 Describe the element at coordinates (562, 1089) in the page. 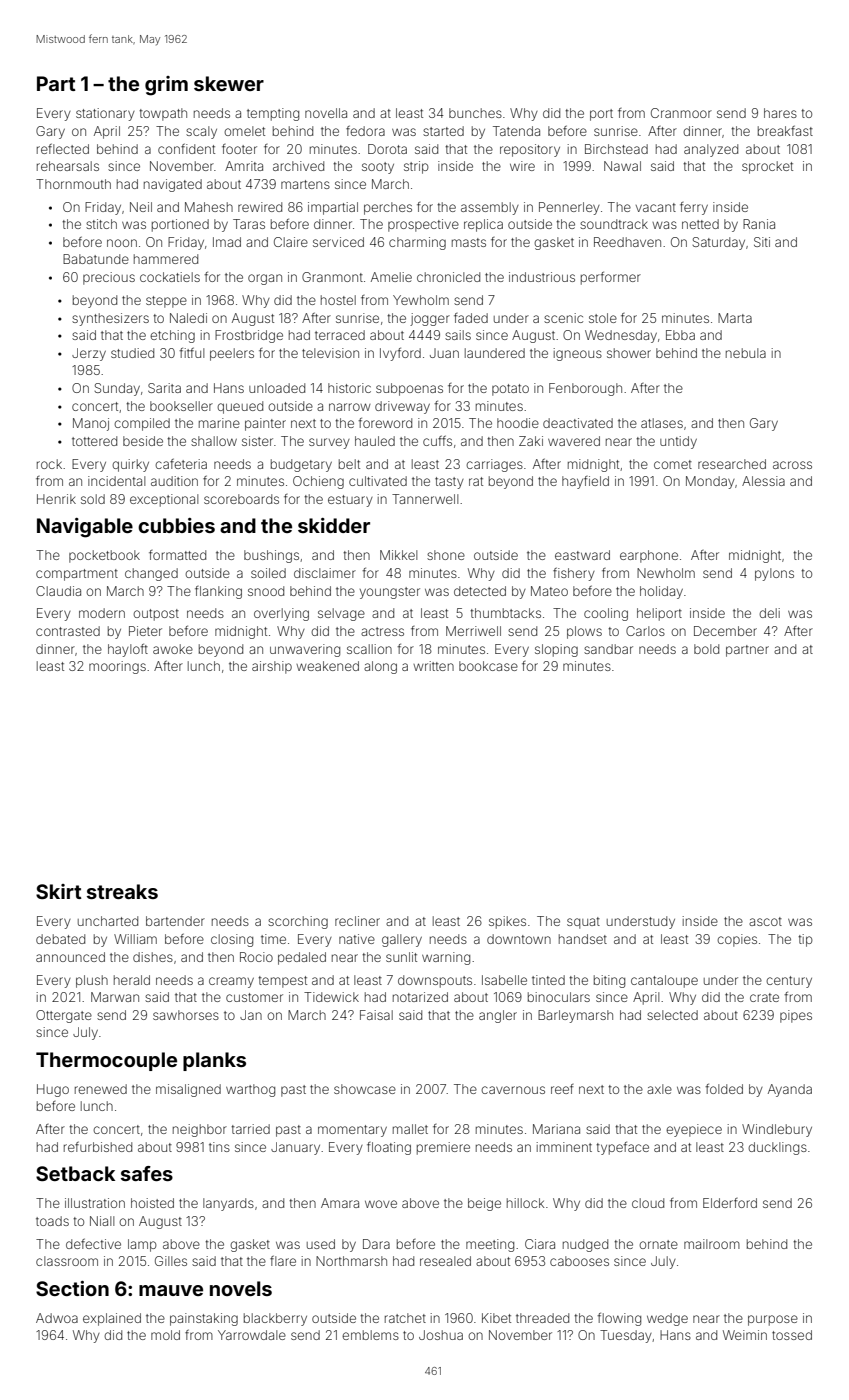

I see `reef` at that location.
